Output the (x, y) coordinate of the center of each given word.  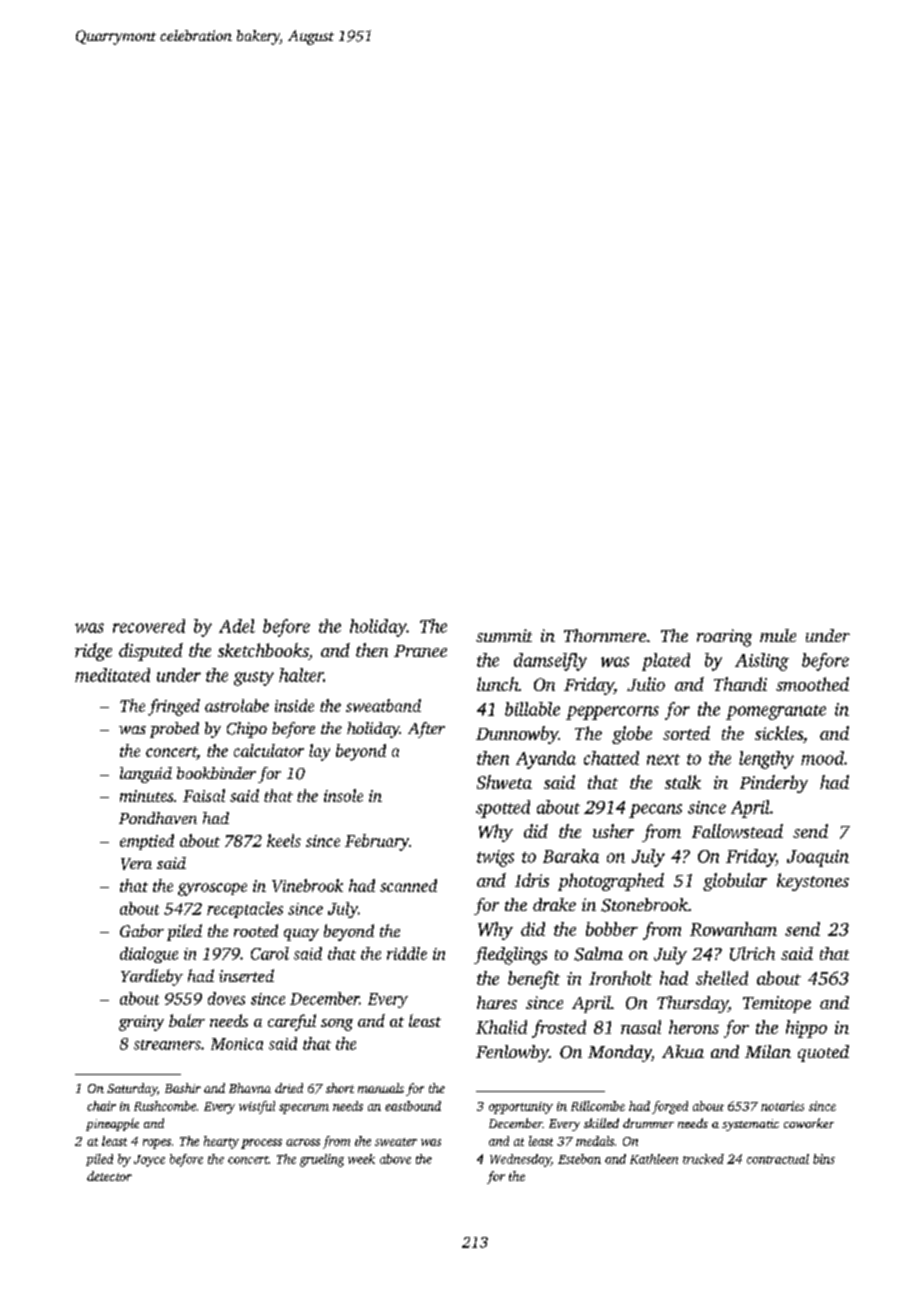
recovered (149, 626)
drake (554, 904)
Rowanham (733, 929)
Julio (646, 684)
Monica (237, 1044)
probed (174, 730)
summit (504, 635)
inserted (246, 975)
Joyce (149, 1161)
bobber (612, 929)
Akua (683, 1051)
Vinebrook (307, 885)
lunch (498, 684)
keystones (813, 882)
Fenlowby (512, 1053)
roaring (724, 638)
